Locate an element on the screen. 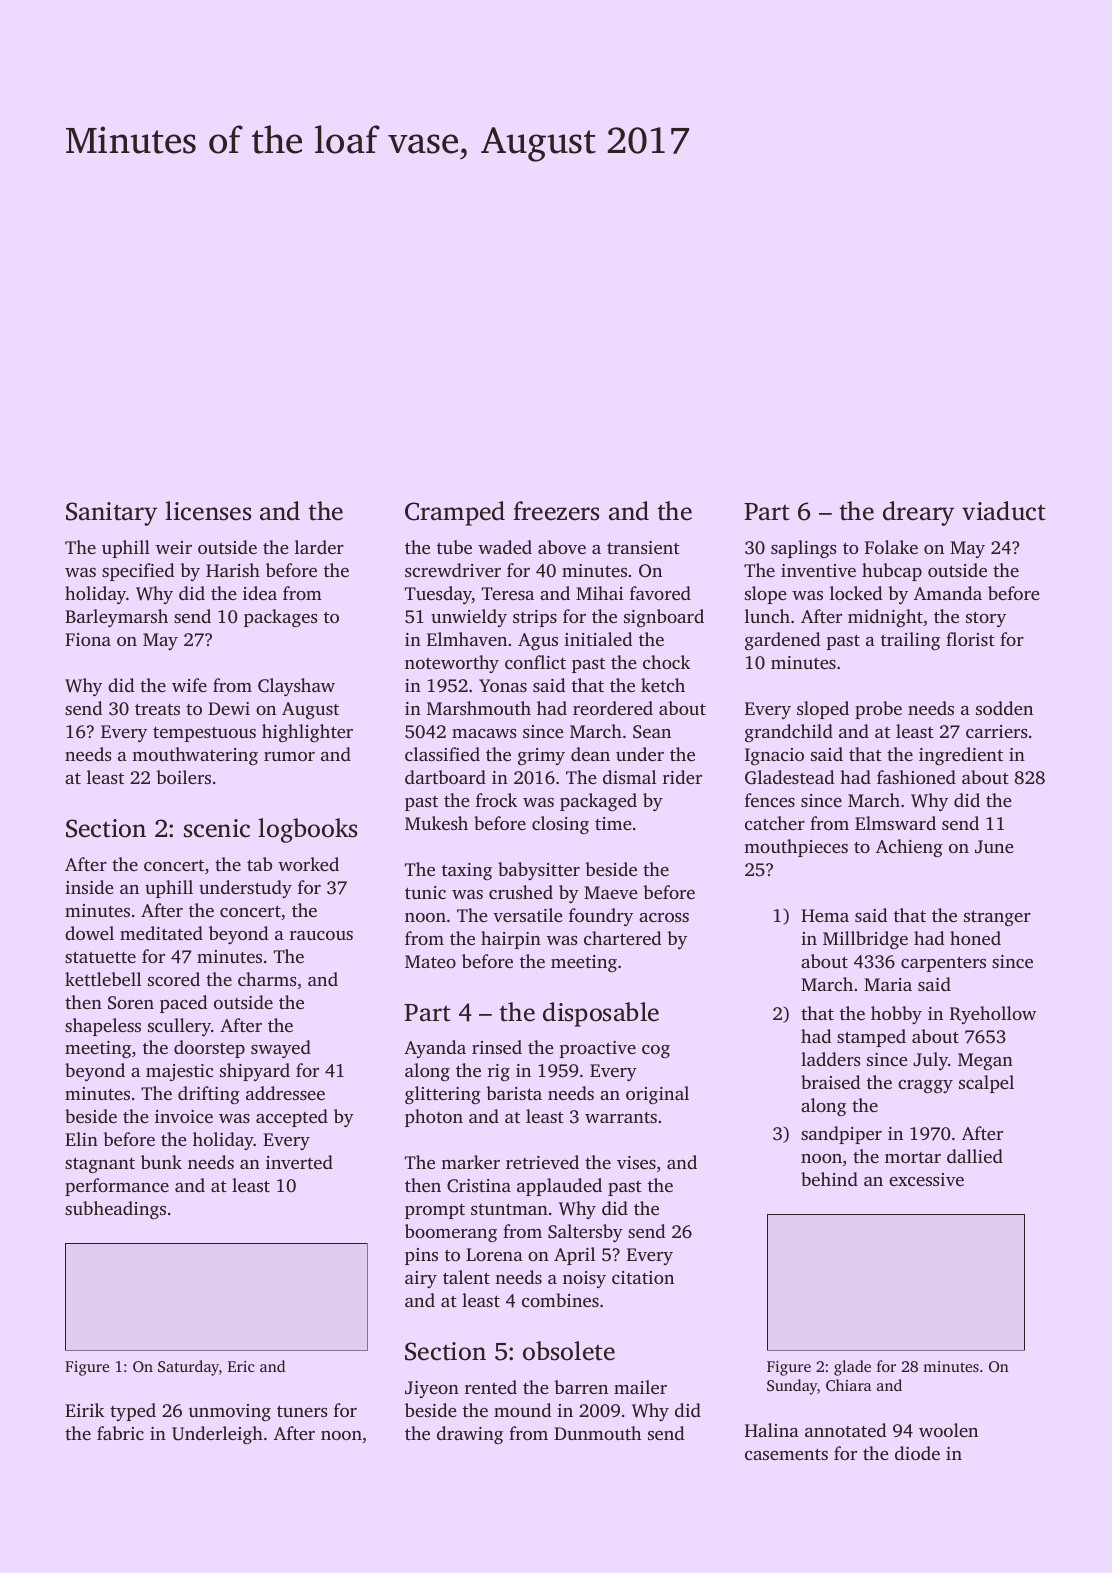 Image resolution: width=1112 pixels, height=1573 pixels. Cramped is located at coordinates (455, 513).
